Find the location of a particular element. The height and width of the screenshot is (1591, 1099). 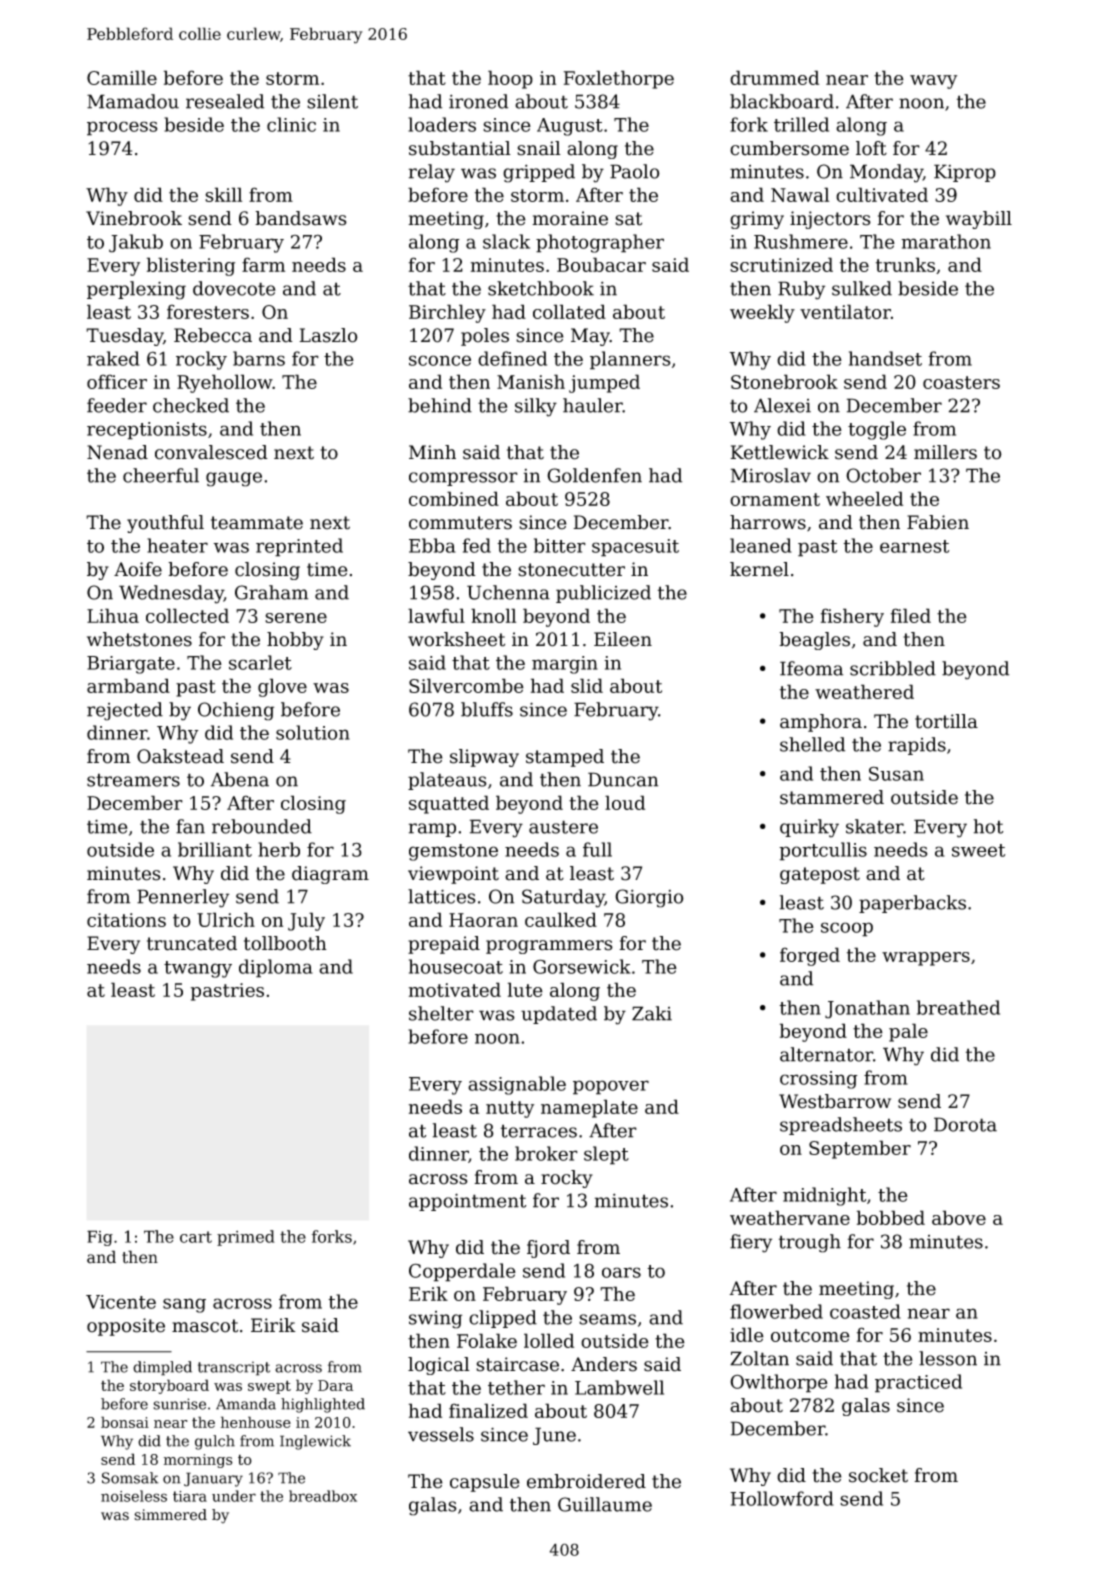

Abena is located at coordinates (240, 779).
